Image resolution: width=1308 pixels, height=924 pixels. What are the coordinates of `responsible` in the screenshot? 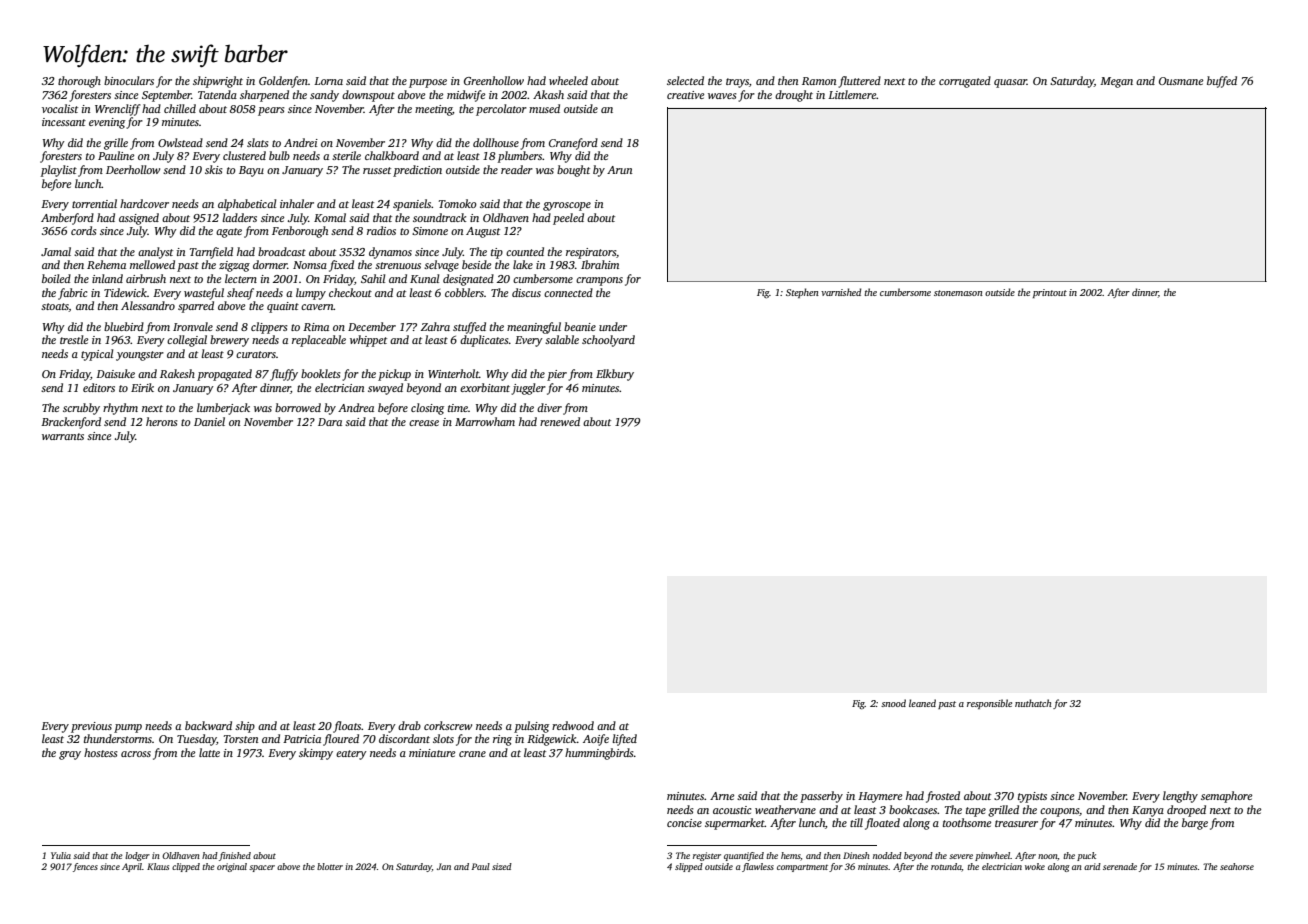 It's located at (989, 704).
